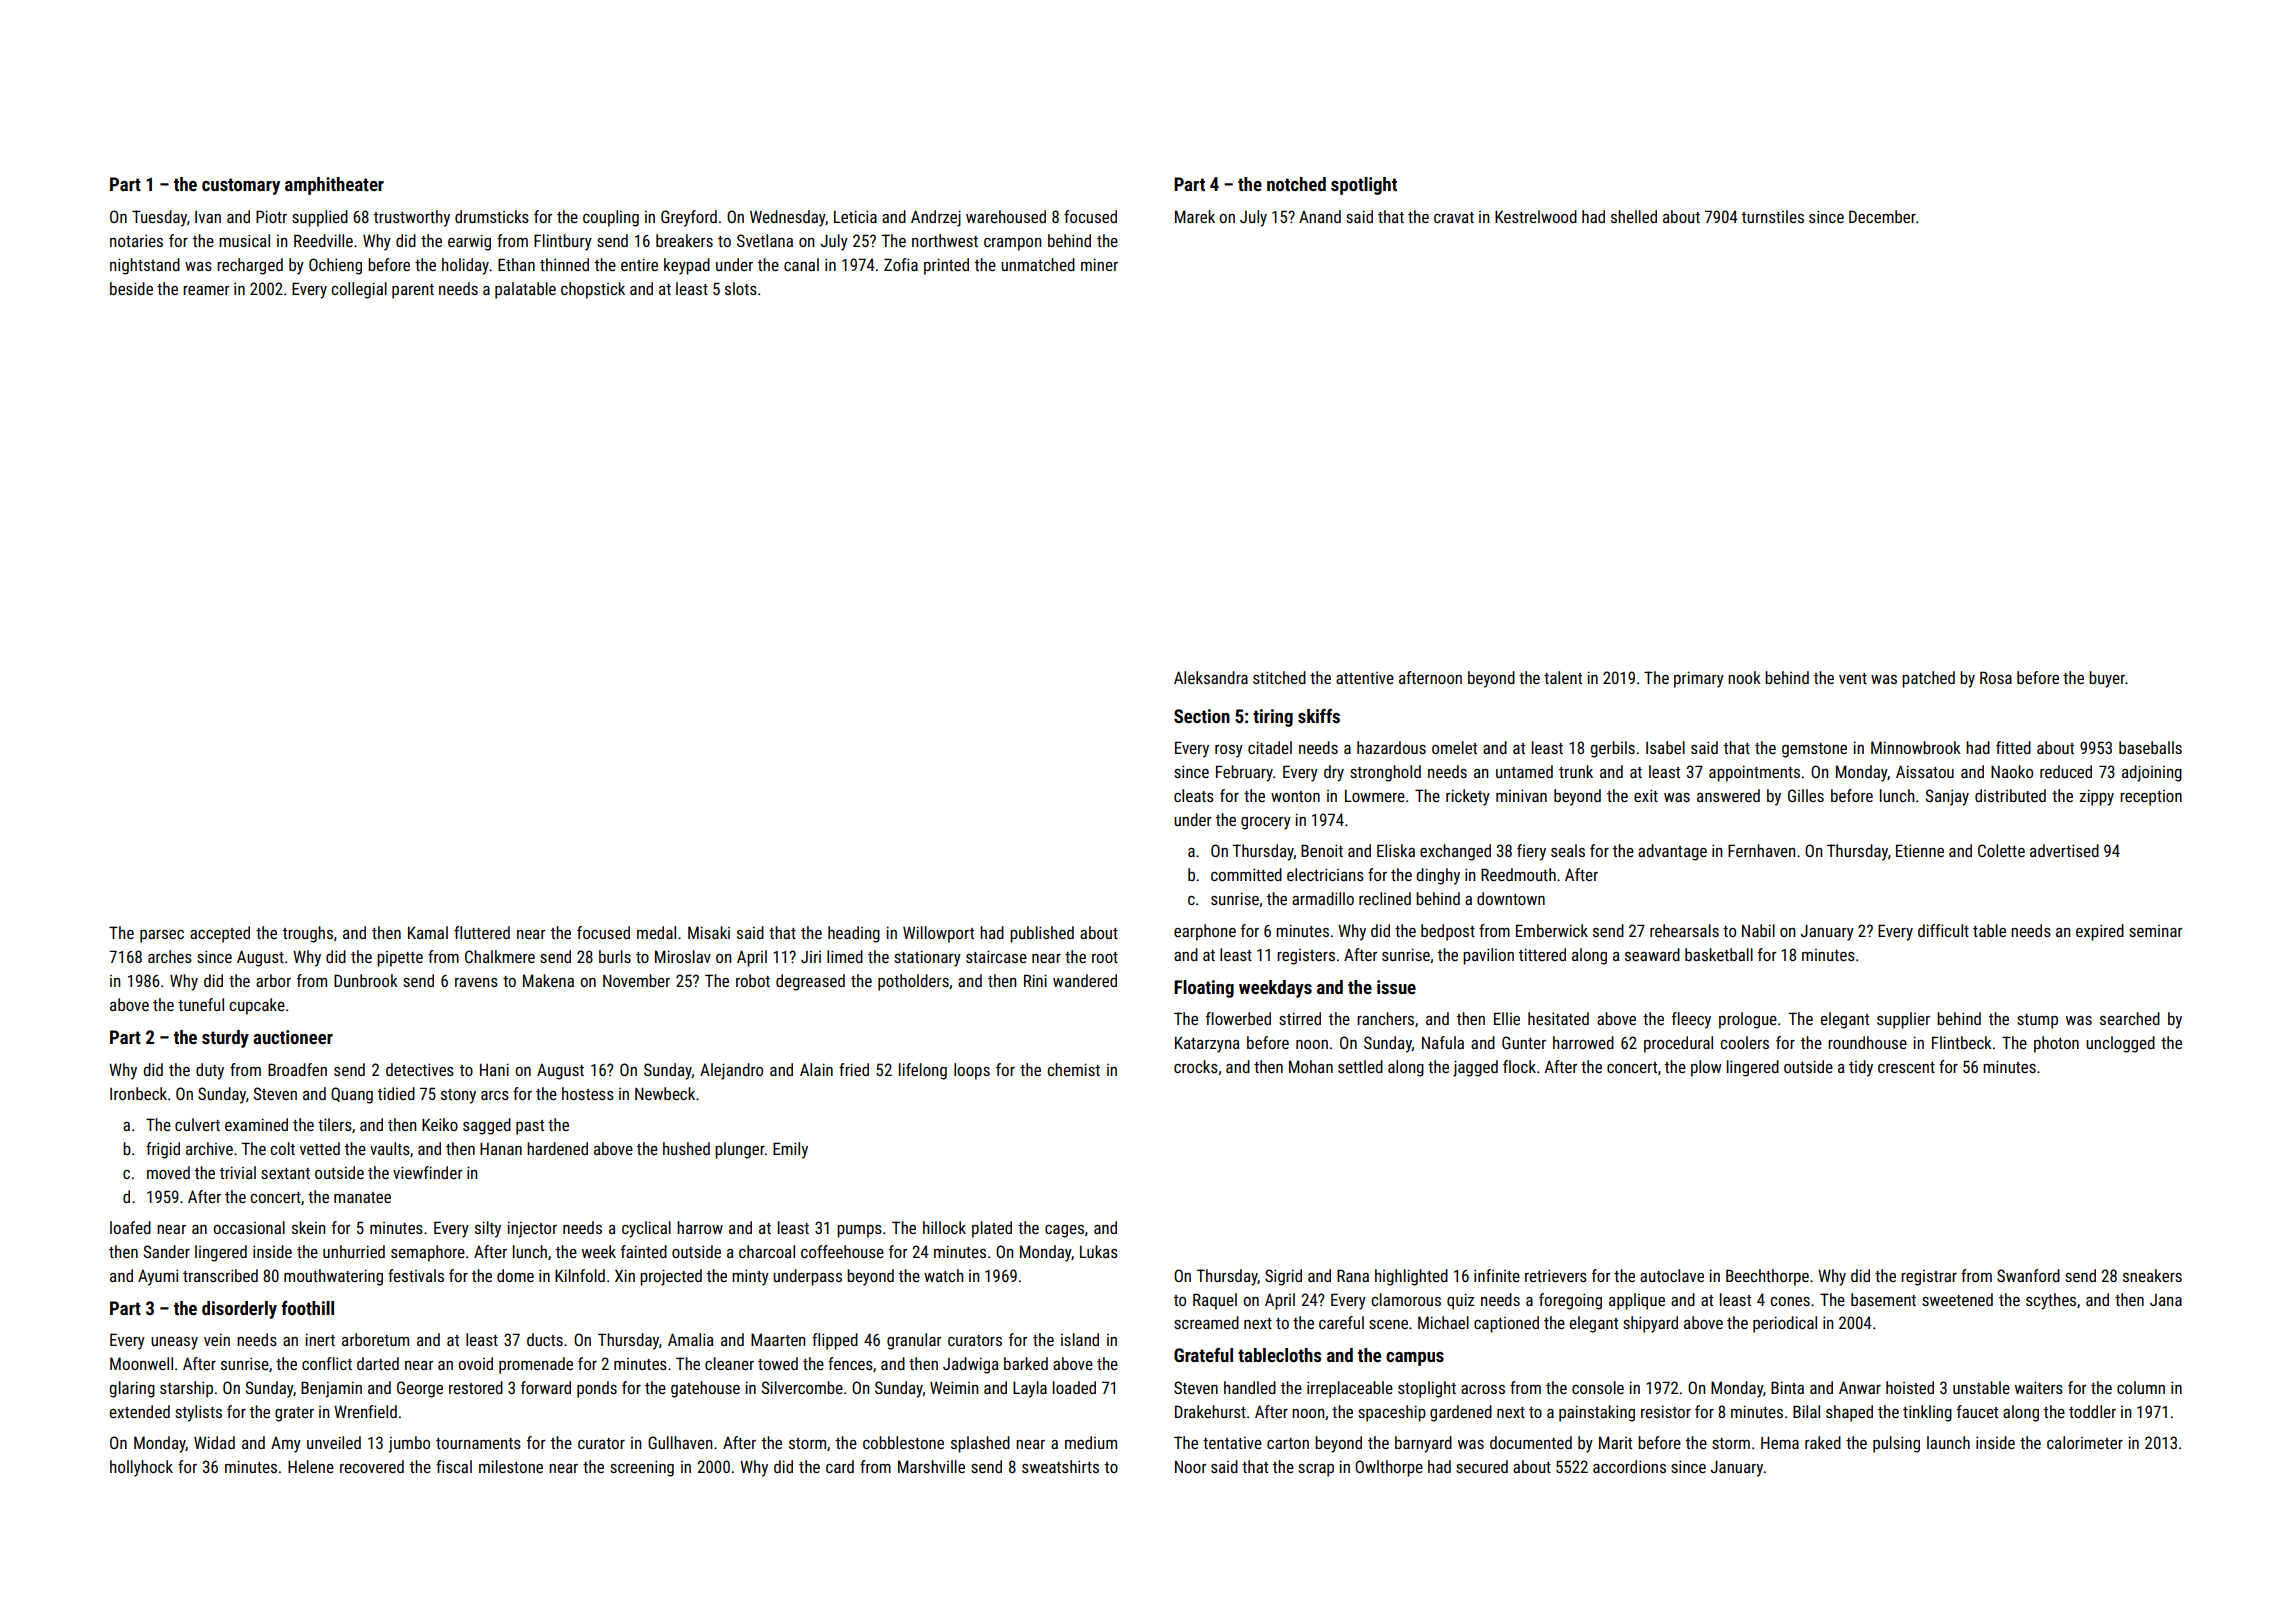  Describe the element at coordinates (241, 186) in the screenshot. I see `customary` at that location.
